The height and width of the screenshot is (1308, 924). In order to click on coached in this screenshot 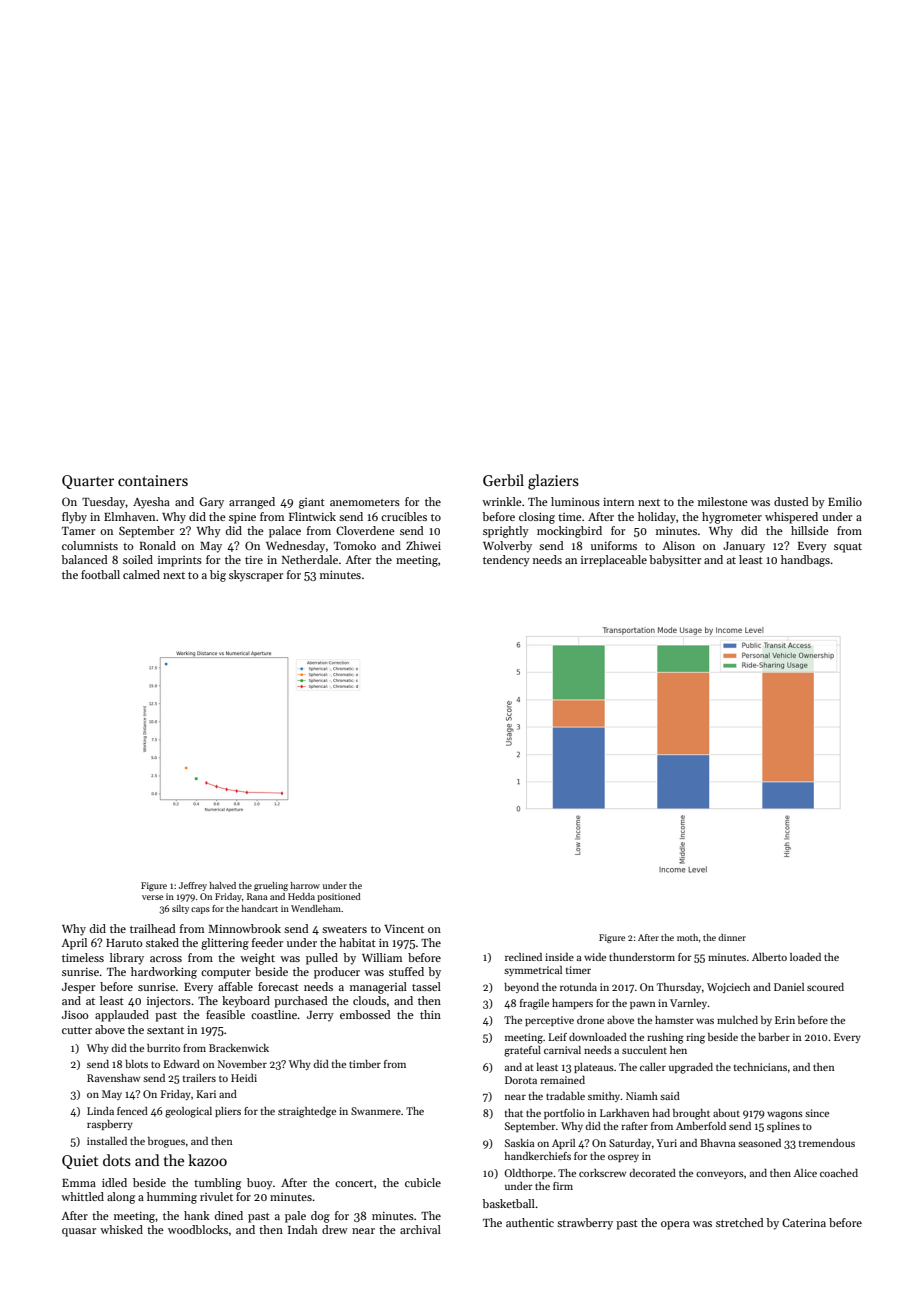, I will do `click(839, 1173)`.
